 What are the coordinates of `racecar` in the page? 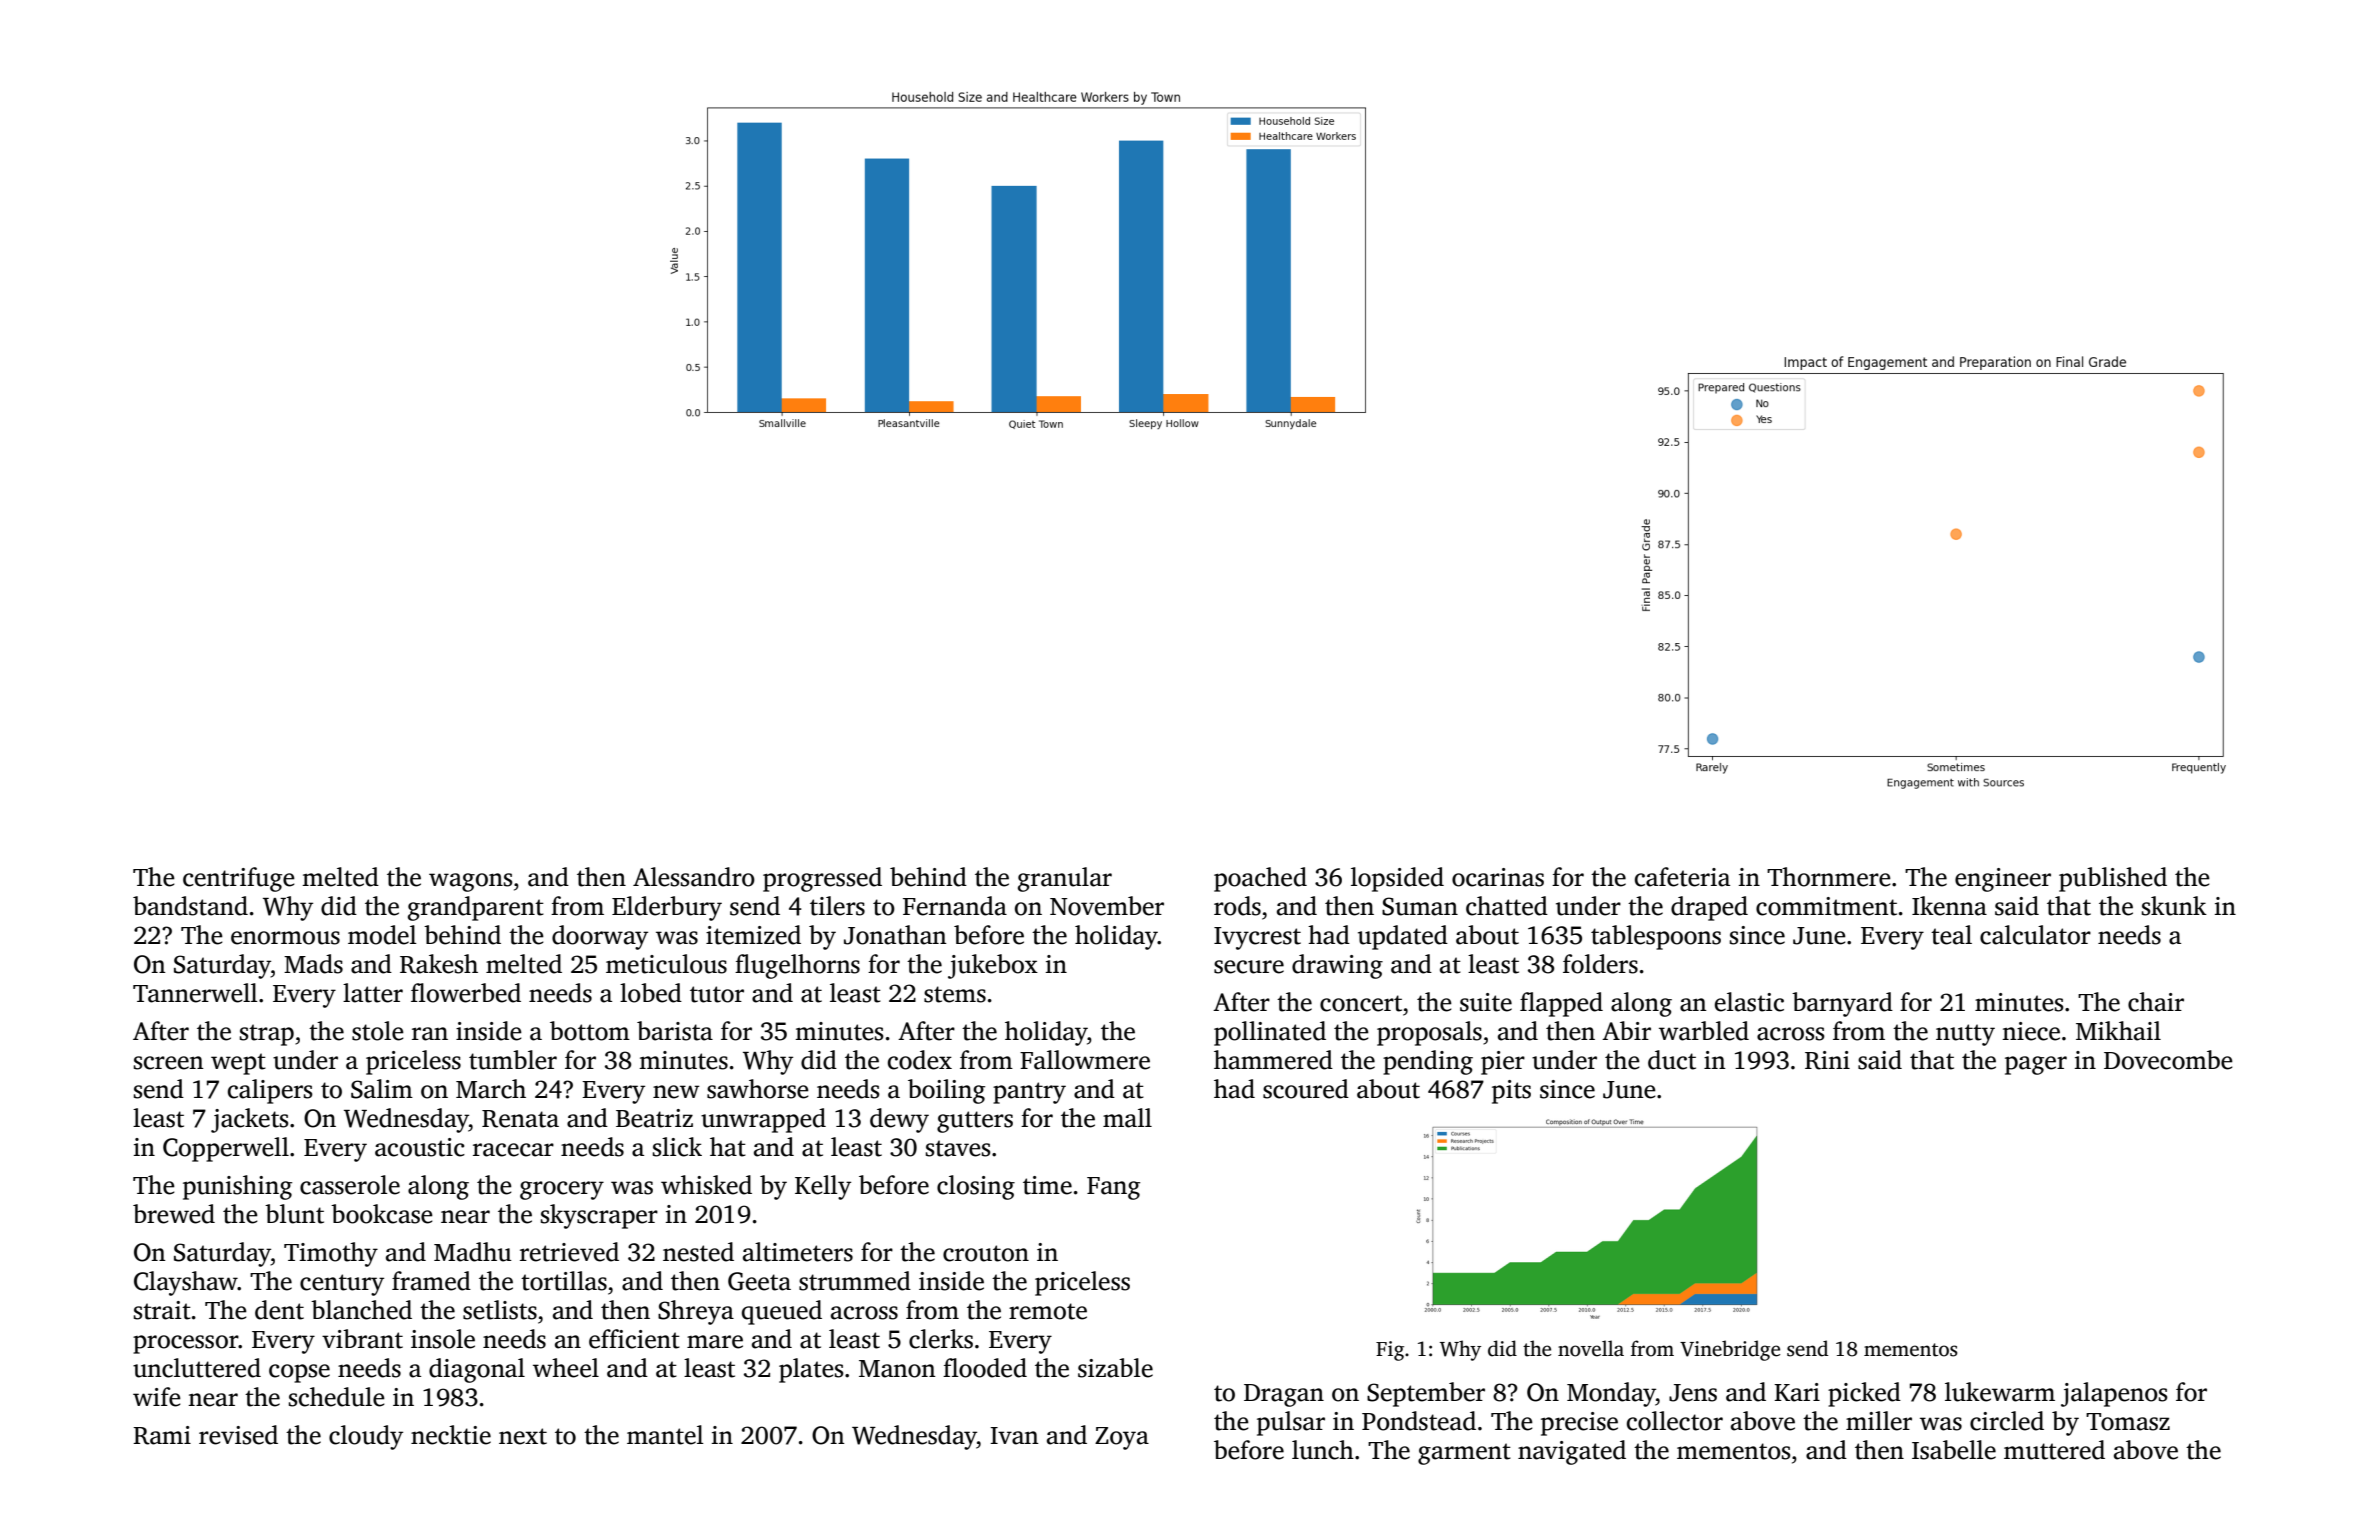 It's located at (513, 1150).
